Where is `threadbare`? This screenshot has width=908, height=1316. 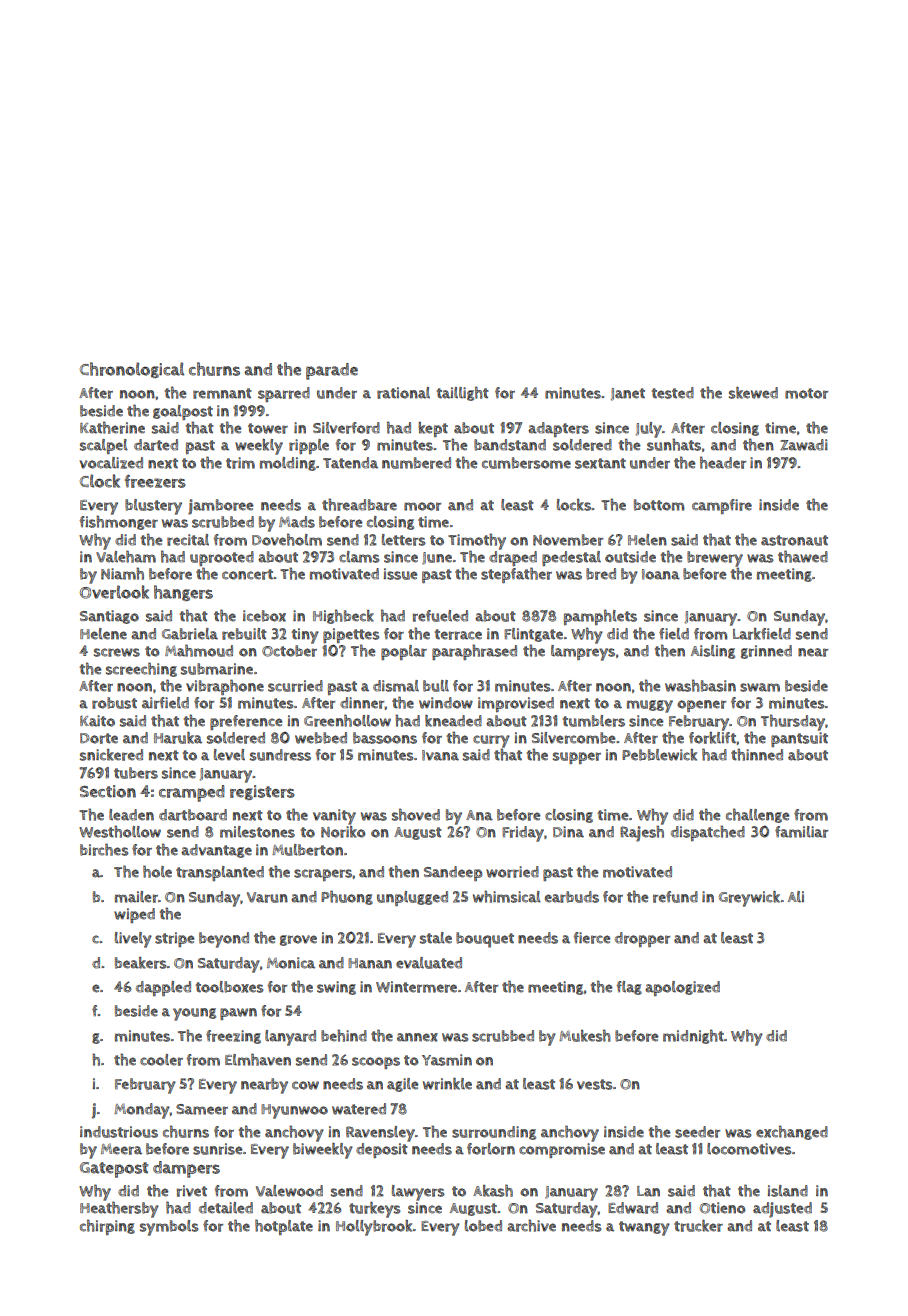 threadbare is located at coordinates (359, 504).
